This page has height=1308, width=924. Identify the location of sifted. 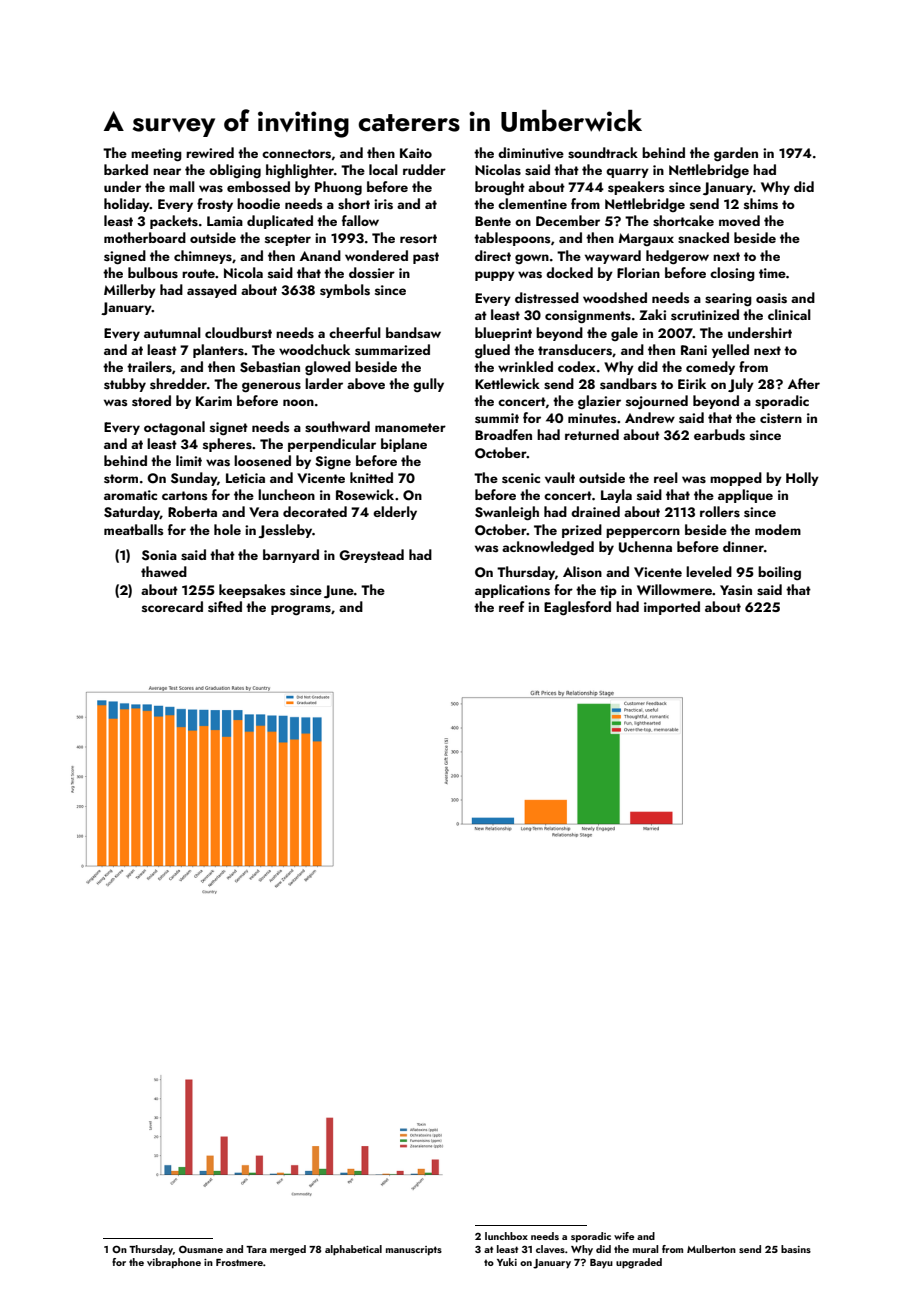
(225, 607).
